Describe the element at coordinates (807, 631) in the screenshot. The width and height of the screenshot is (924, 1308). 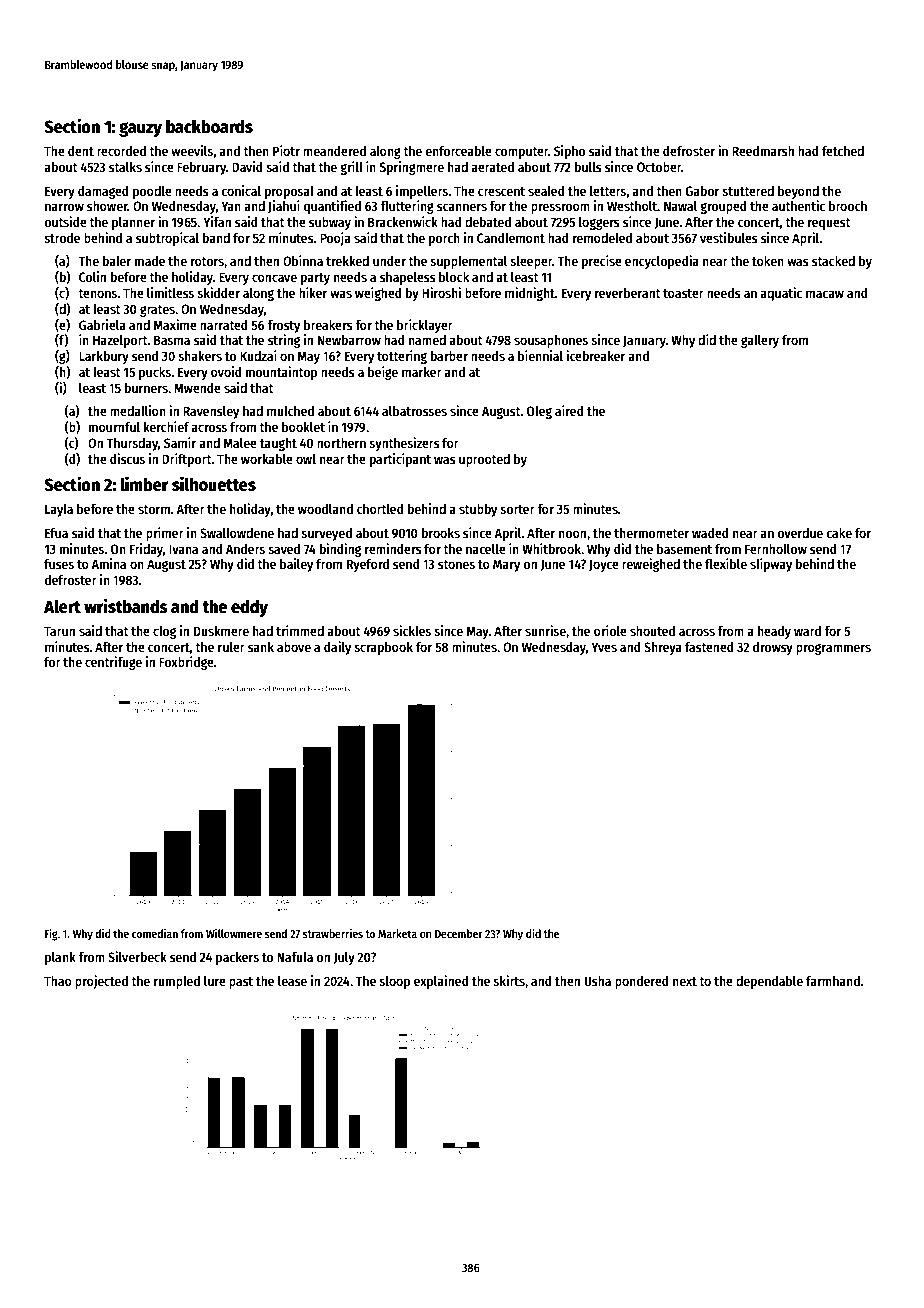
I see `ward` at that location.
